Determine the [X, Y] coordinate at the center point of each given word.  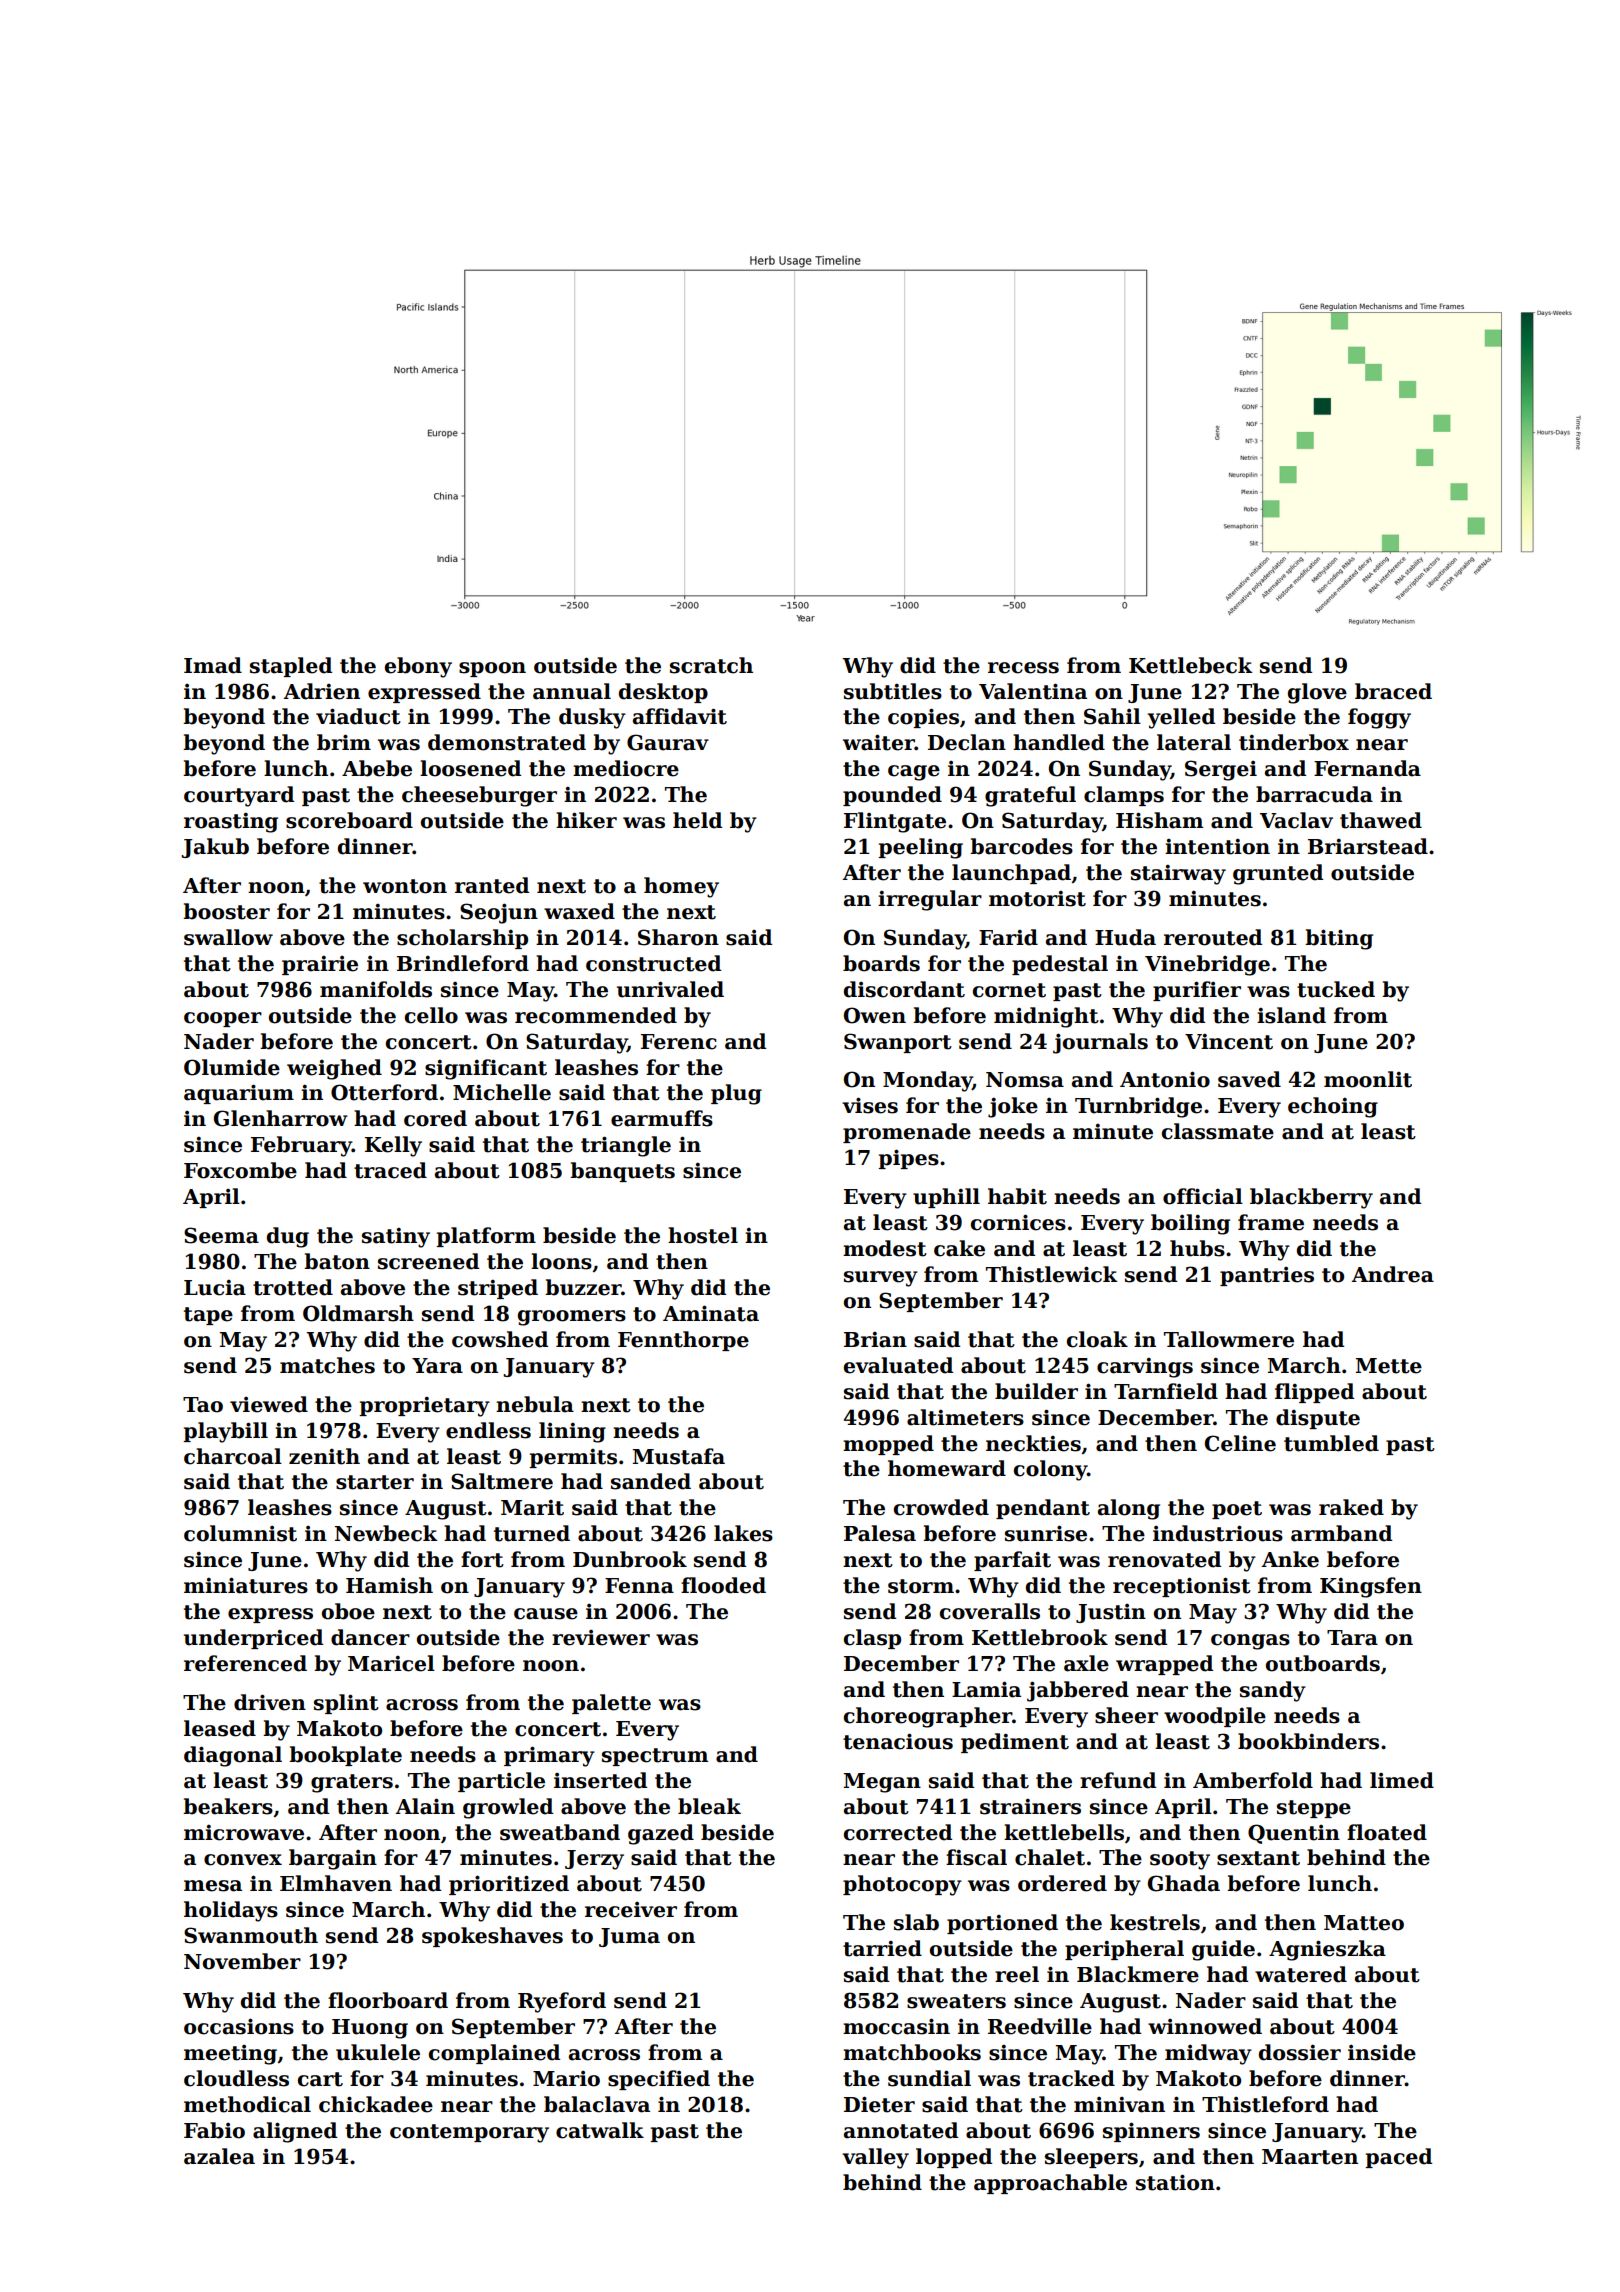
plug [736, 1094]
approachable [1050, 2184]
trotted [293, 1287]
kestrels [1155, 1922]
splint [346, 1704]
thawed [1381, 820]
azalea [219, 2156]
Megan [882, 1783]
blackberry [1311, 1198]
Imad [213, 665]
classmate [1218, 1131]
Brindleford [463, 963]
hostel [703, 1235]
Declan [967, 742]
